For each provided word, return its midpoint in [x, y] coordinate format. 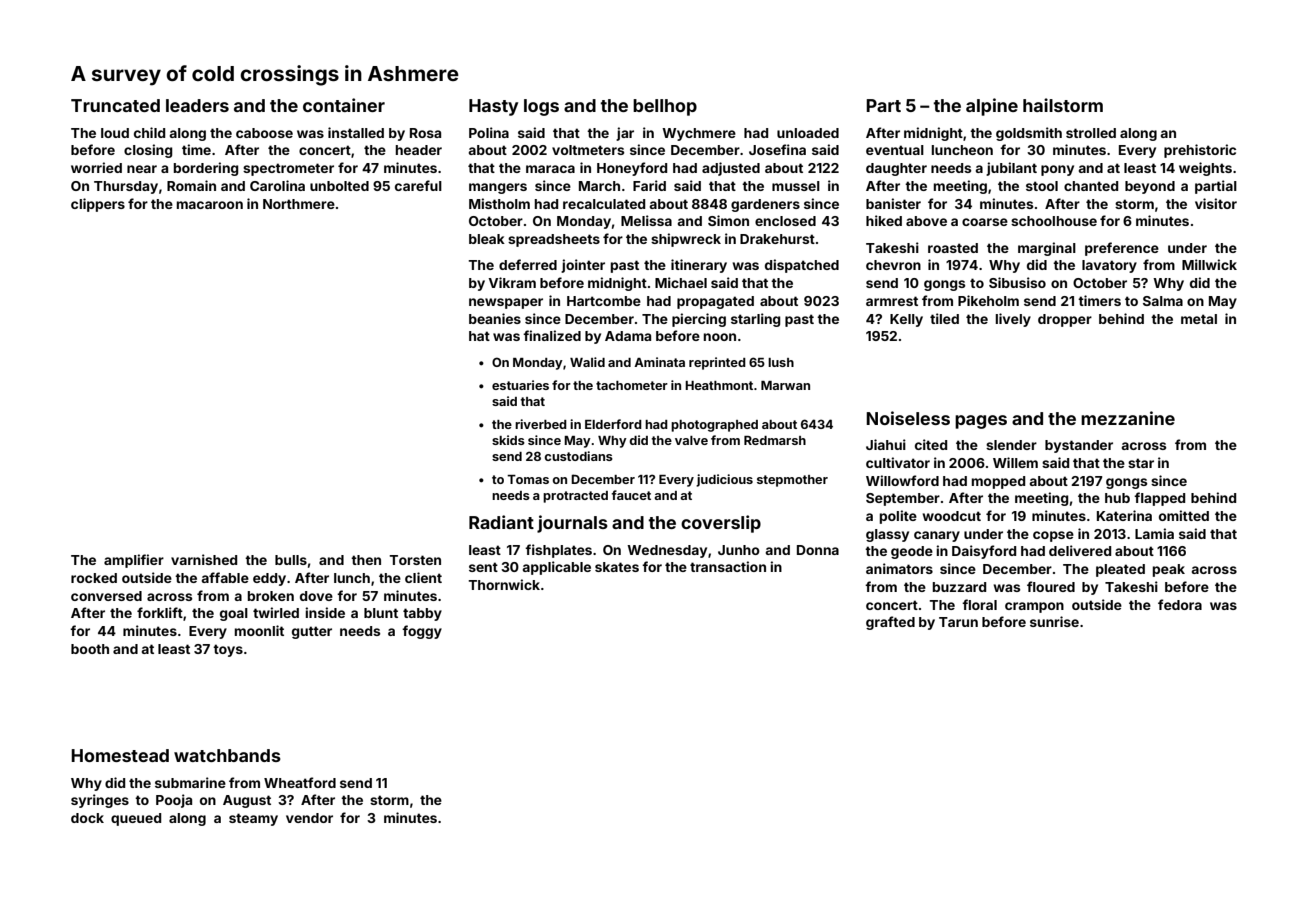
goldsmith [1029, 134]
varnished [204, 559]
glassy [887, 535]
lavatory [1109, 266]
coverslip [721, 524]
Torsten [415, 560]
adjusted [731, 169]
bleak [487, 239]
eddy [269, 579]
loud [115, 133]
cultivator [898, 462]
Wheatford [300, 782]
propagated [715, 302]
